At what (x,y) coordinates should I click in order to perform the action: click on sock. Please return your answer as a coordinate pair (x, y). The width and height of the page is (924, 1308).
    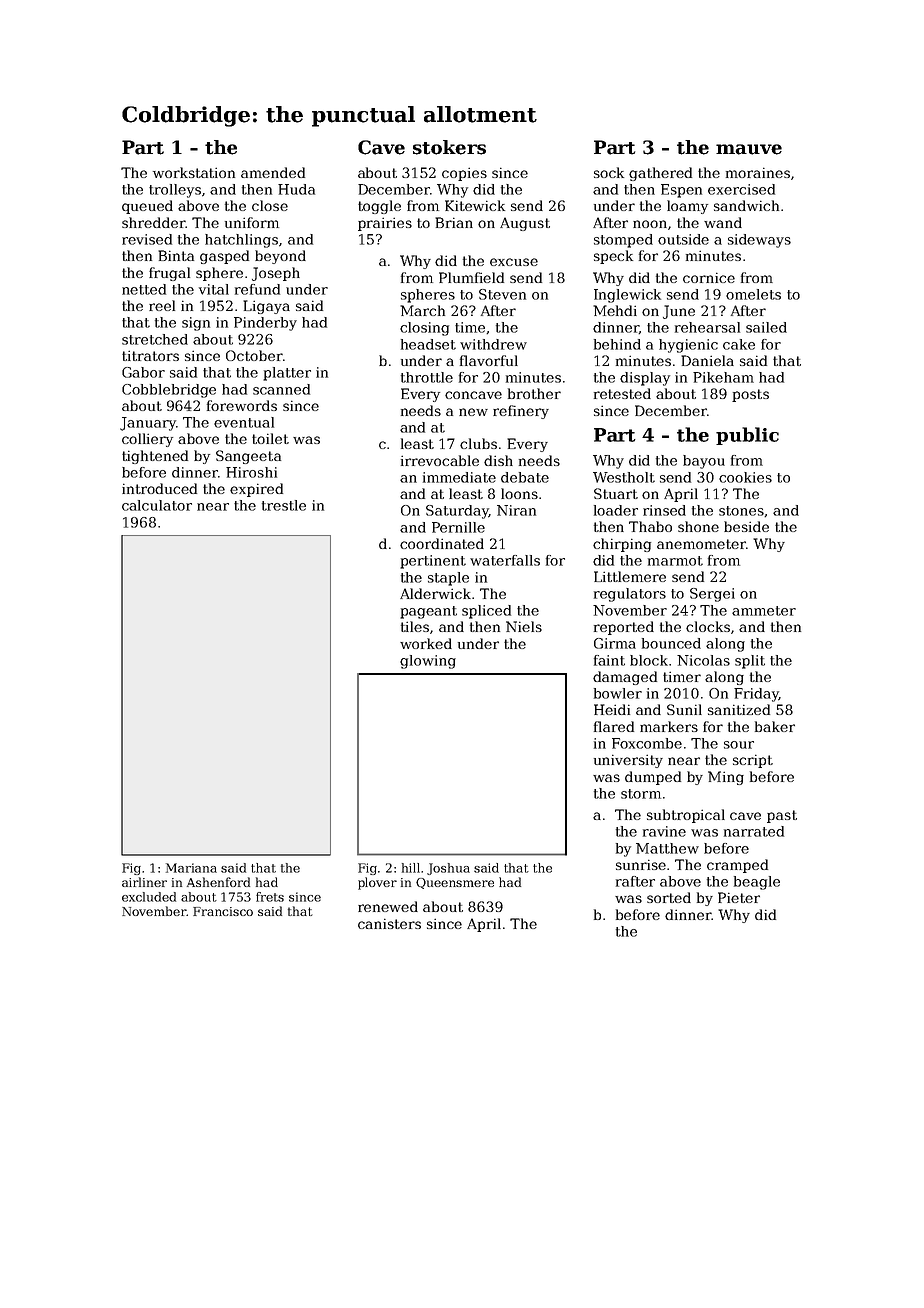
    Looking at the image, I should click on (609, 172).
